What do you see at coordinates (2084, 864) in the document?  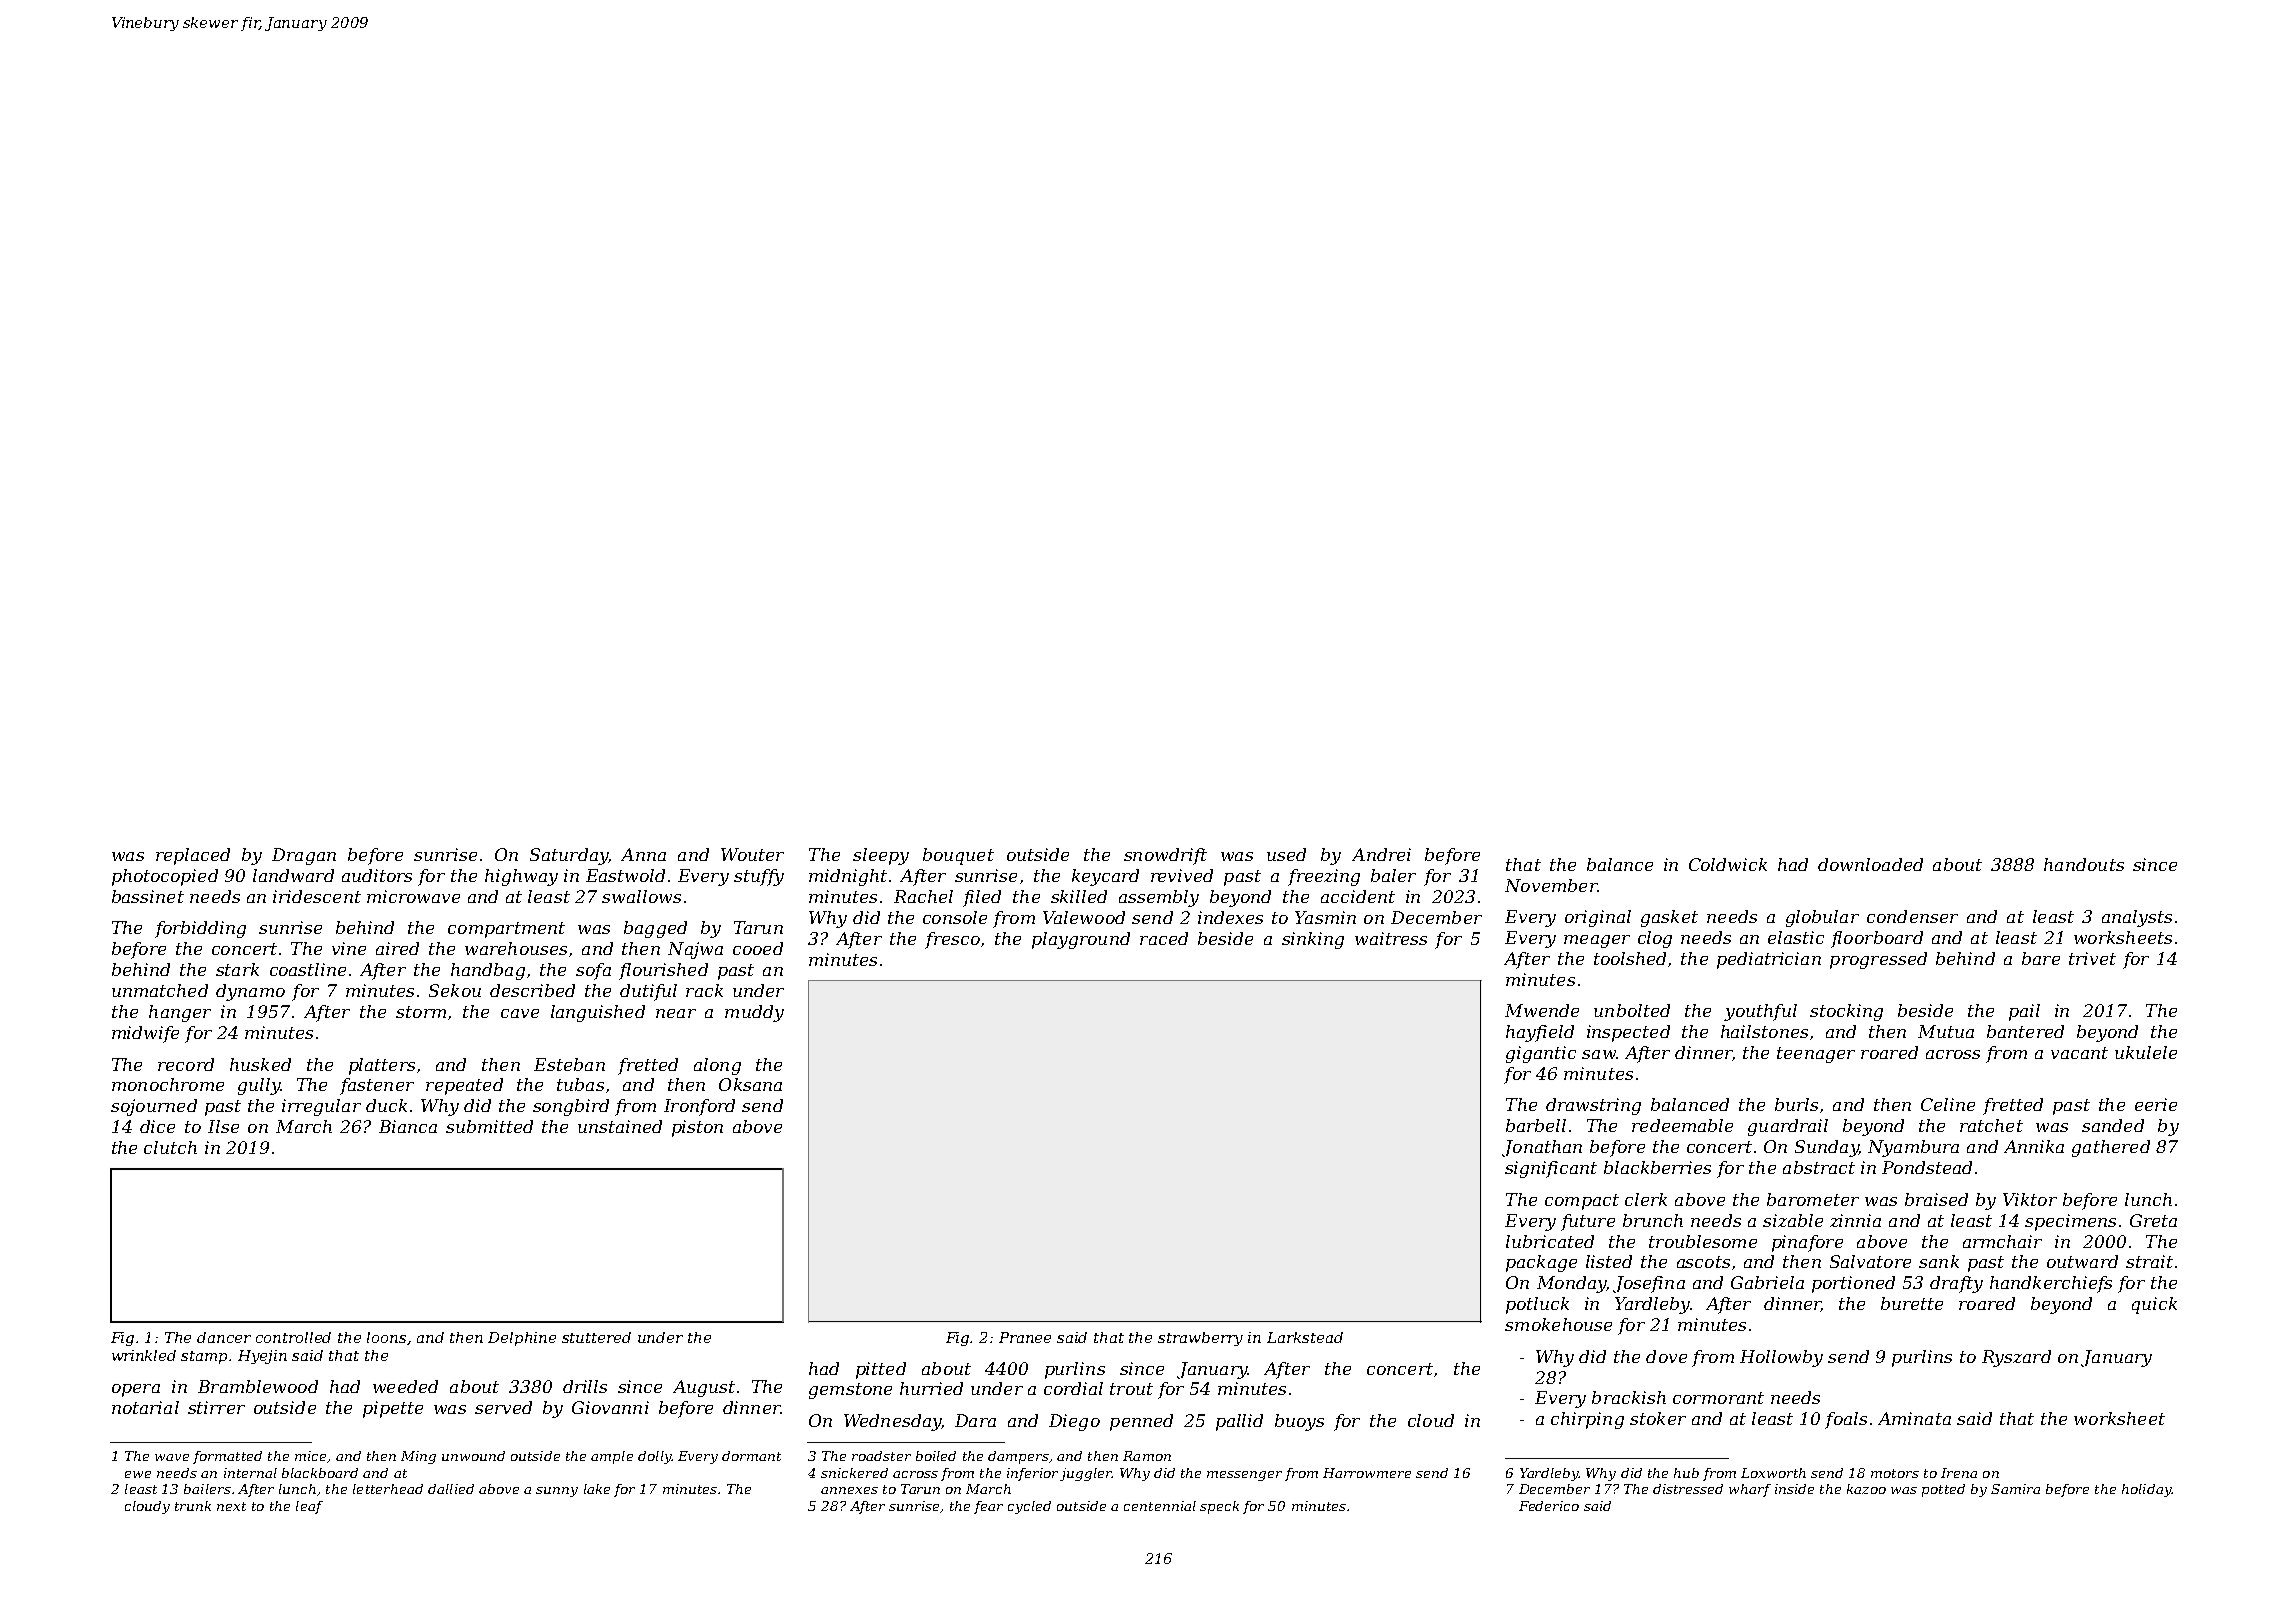 I see `handouts` at bounding box center [2084, 864].
